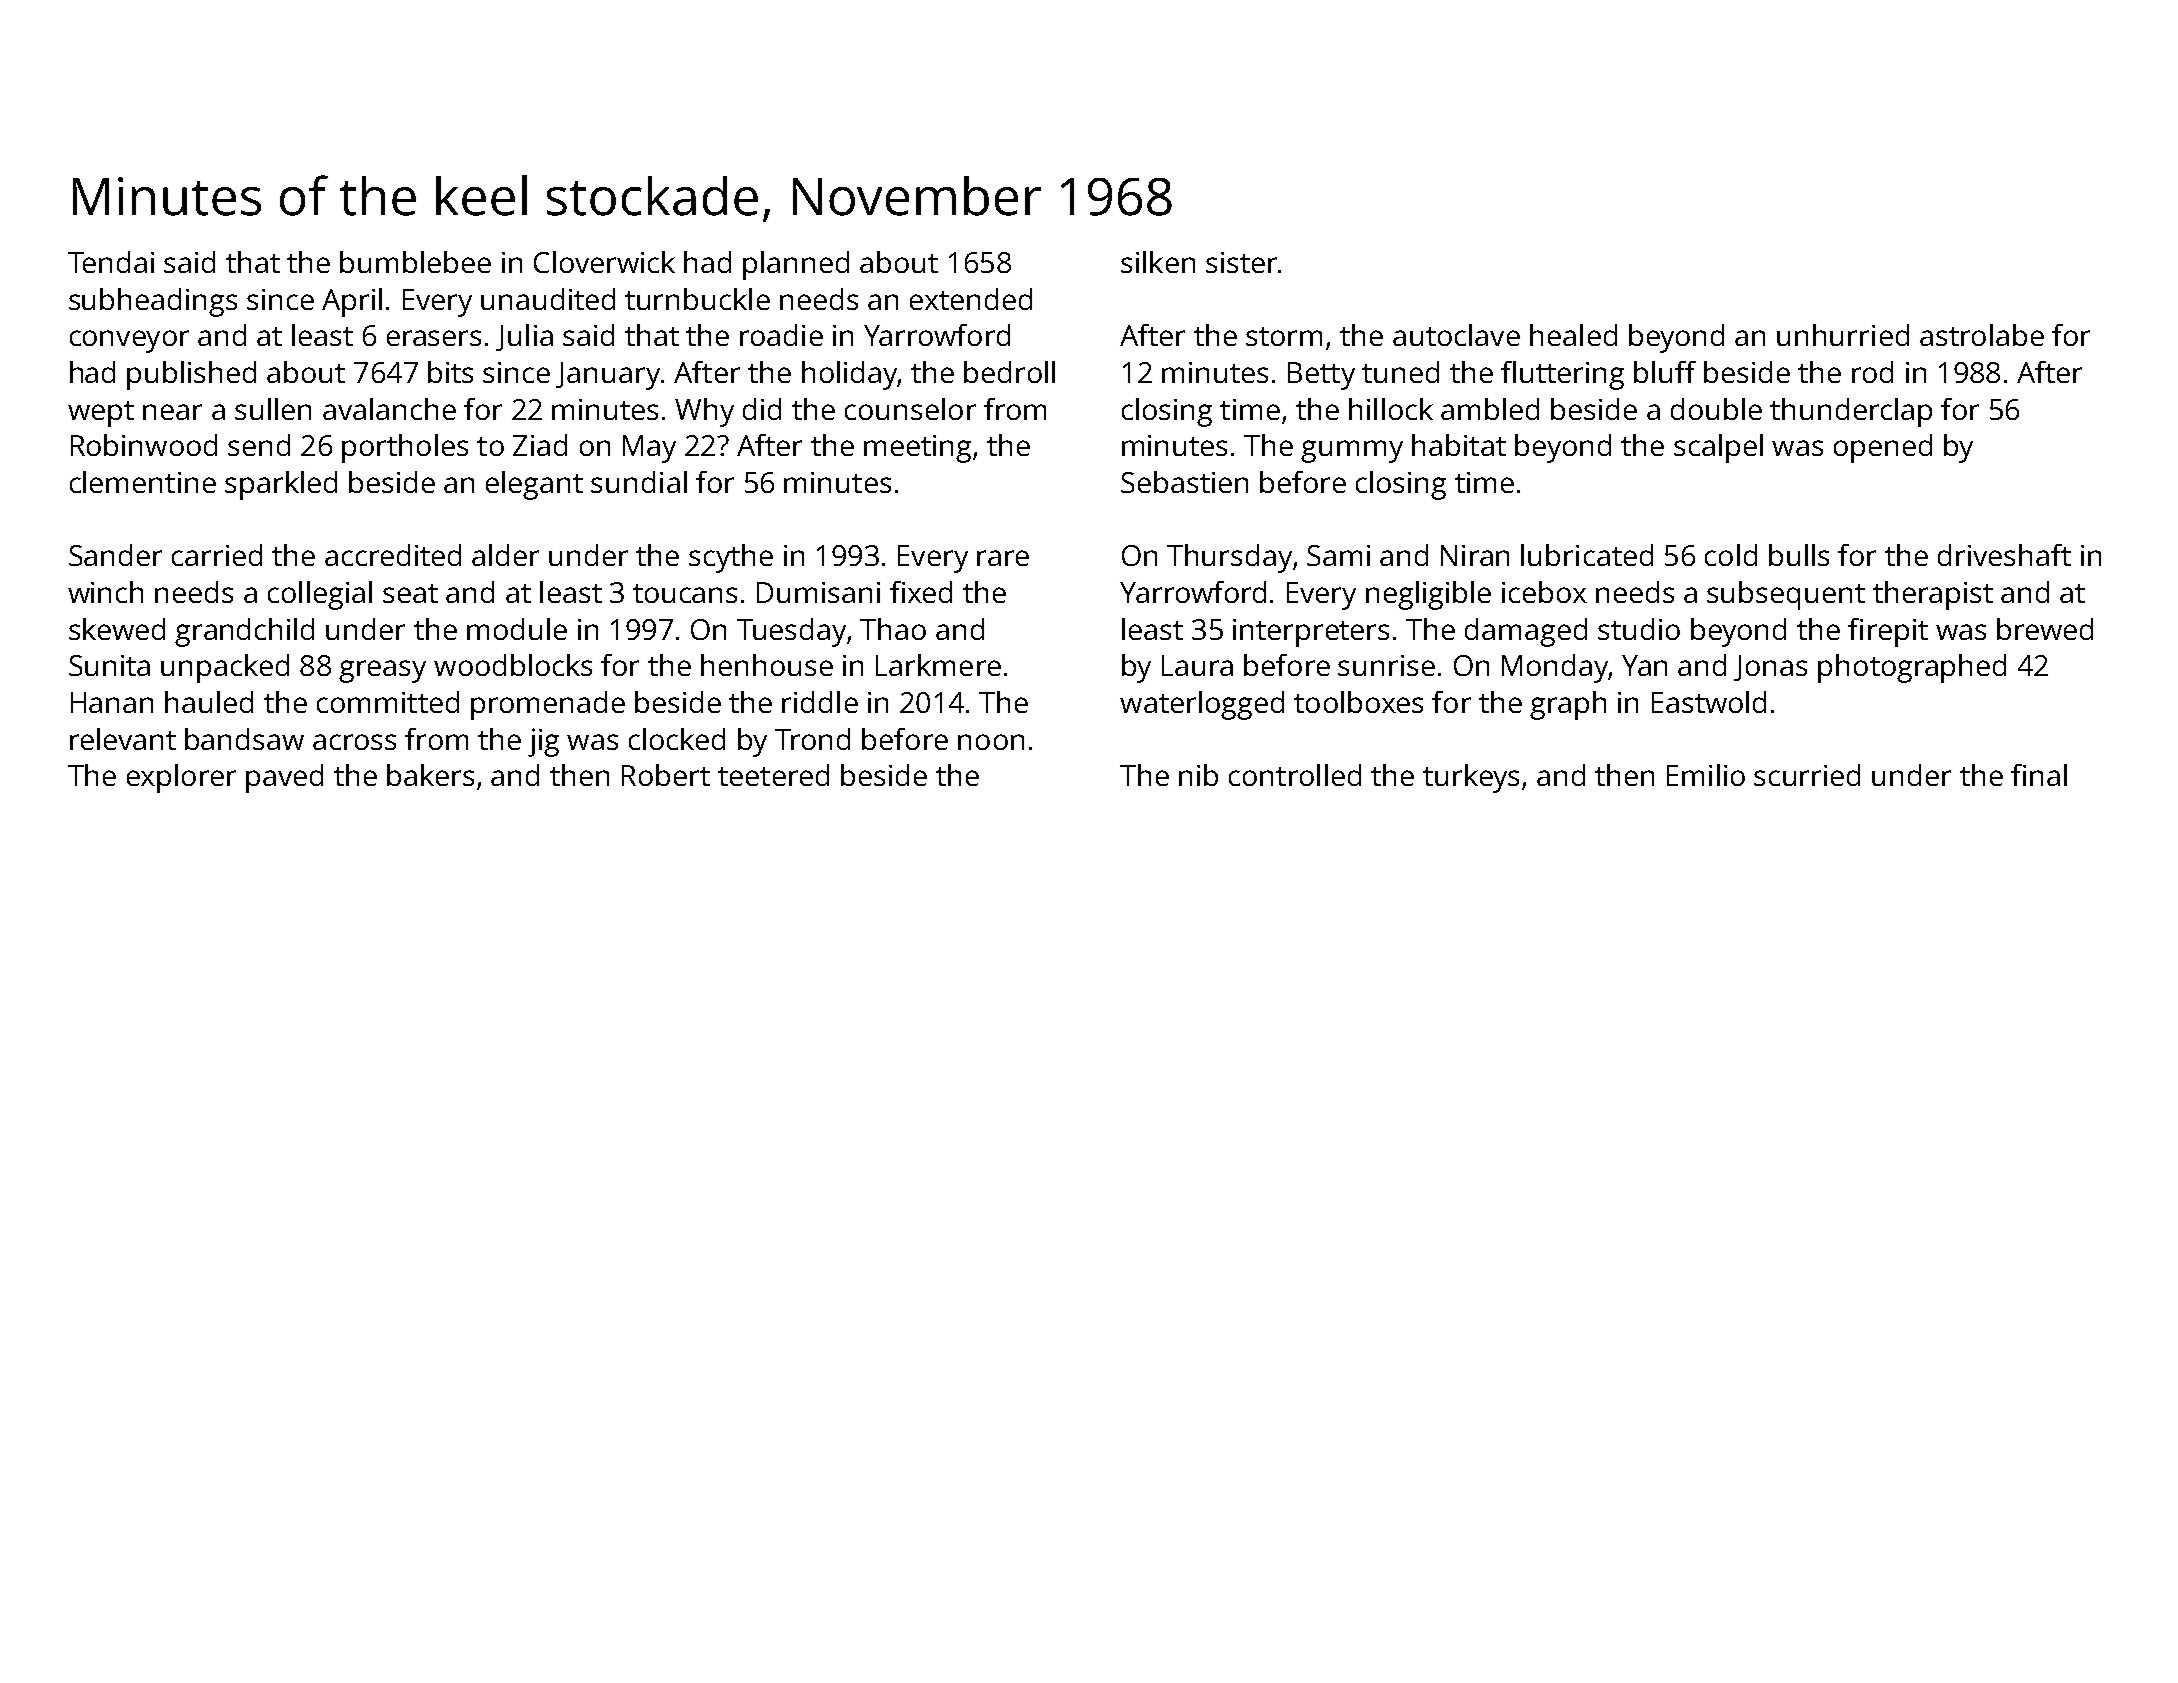 This screenshot has height=1683, width=2178. I want to click on unhurried, so click(1843, 335).
